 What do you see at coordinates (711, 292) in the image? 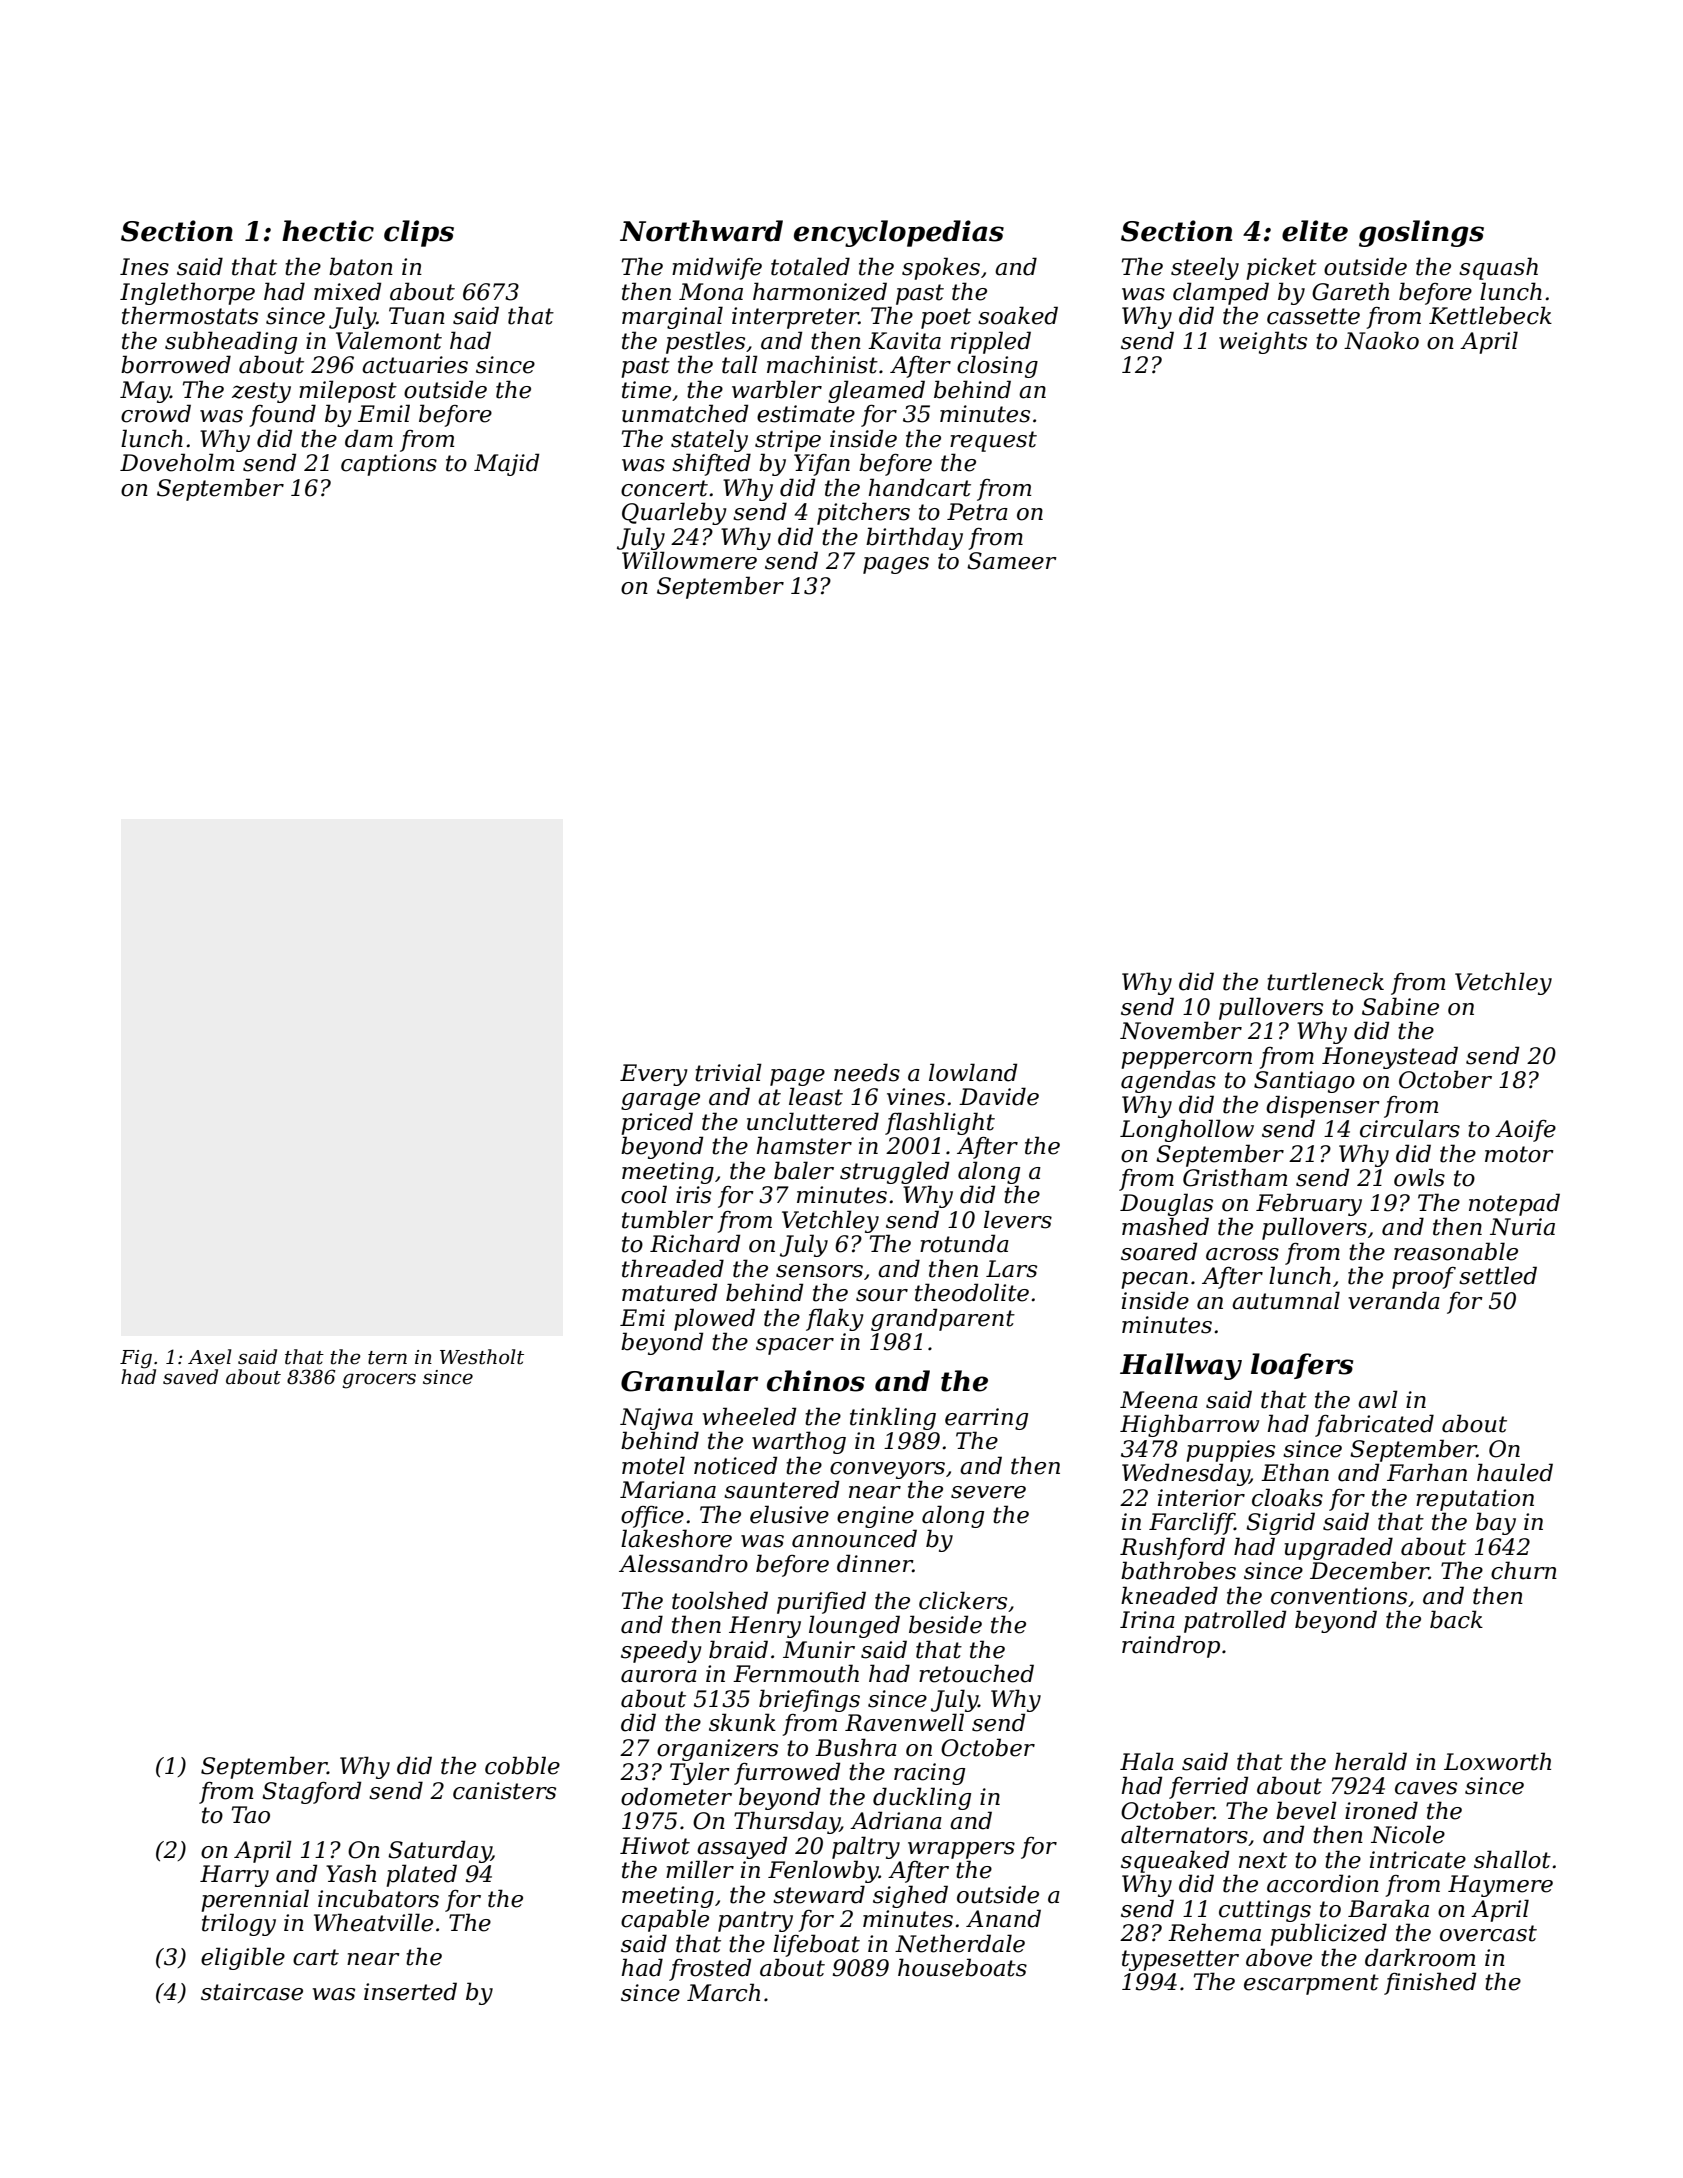
I see `Mona` at bounding box center [711, 292].
